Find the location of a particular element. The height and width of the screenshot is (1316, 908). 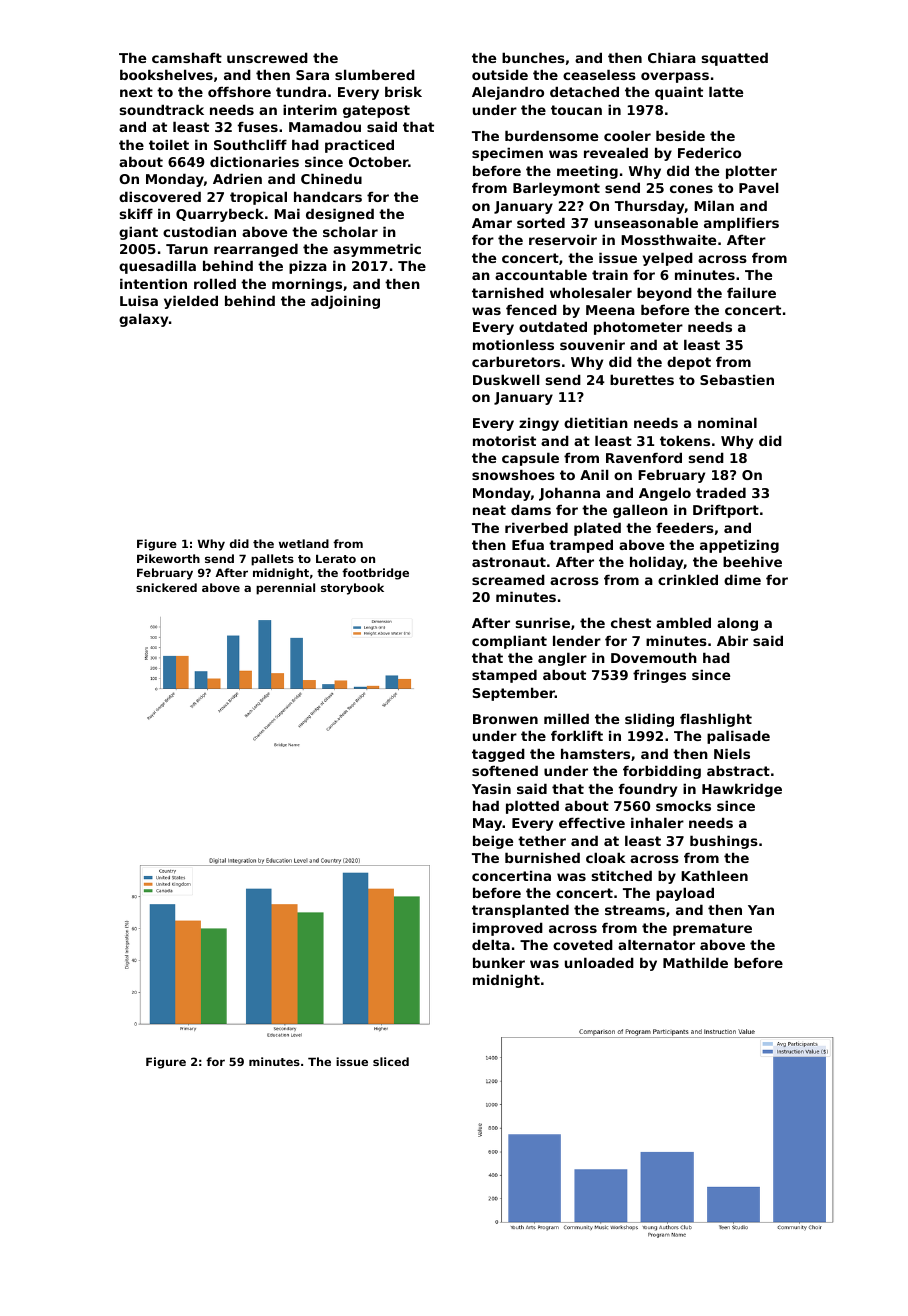

inhaler is located at coordinates (657, 822).
